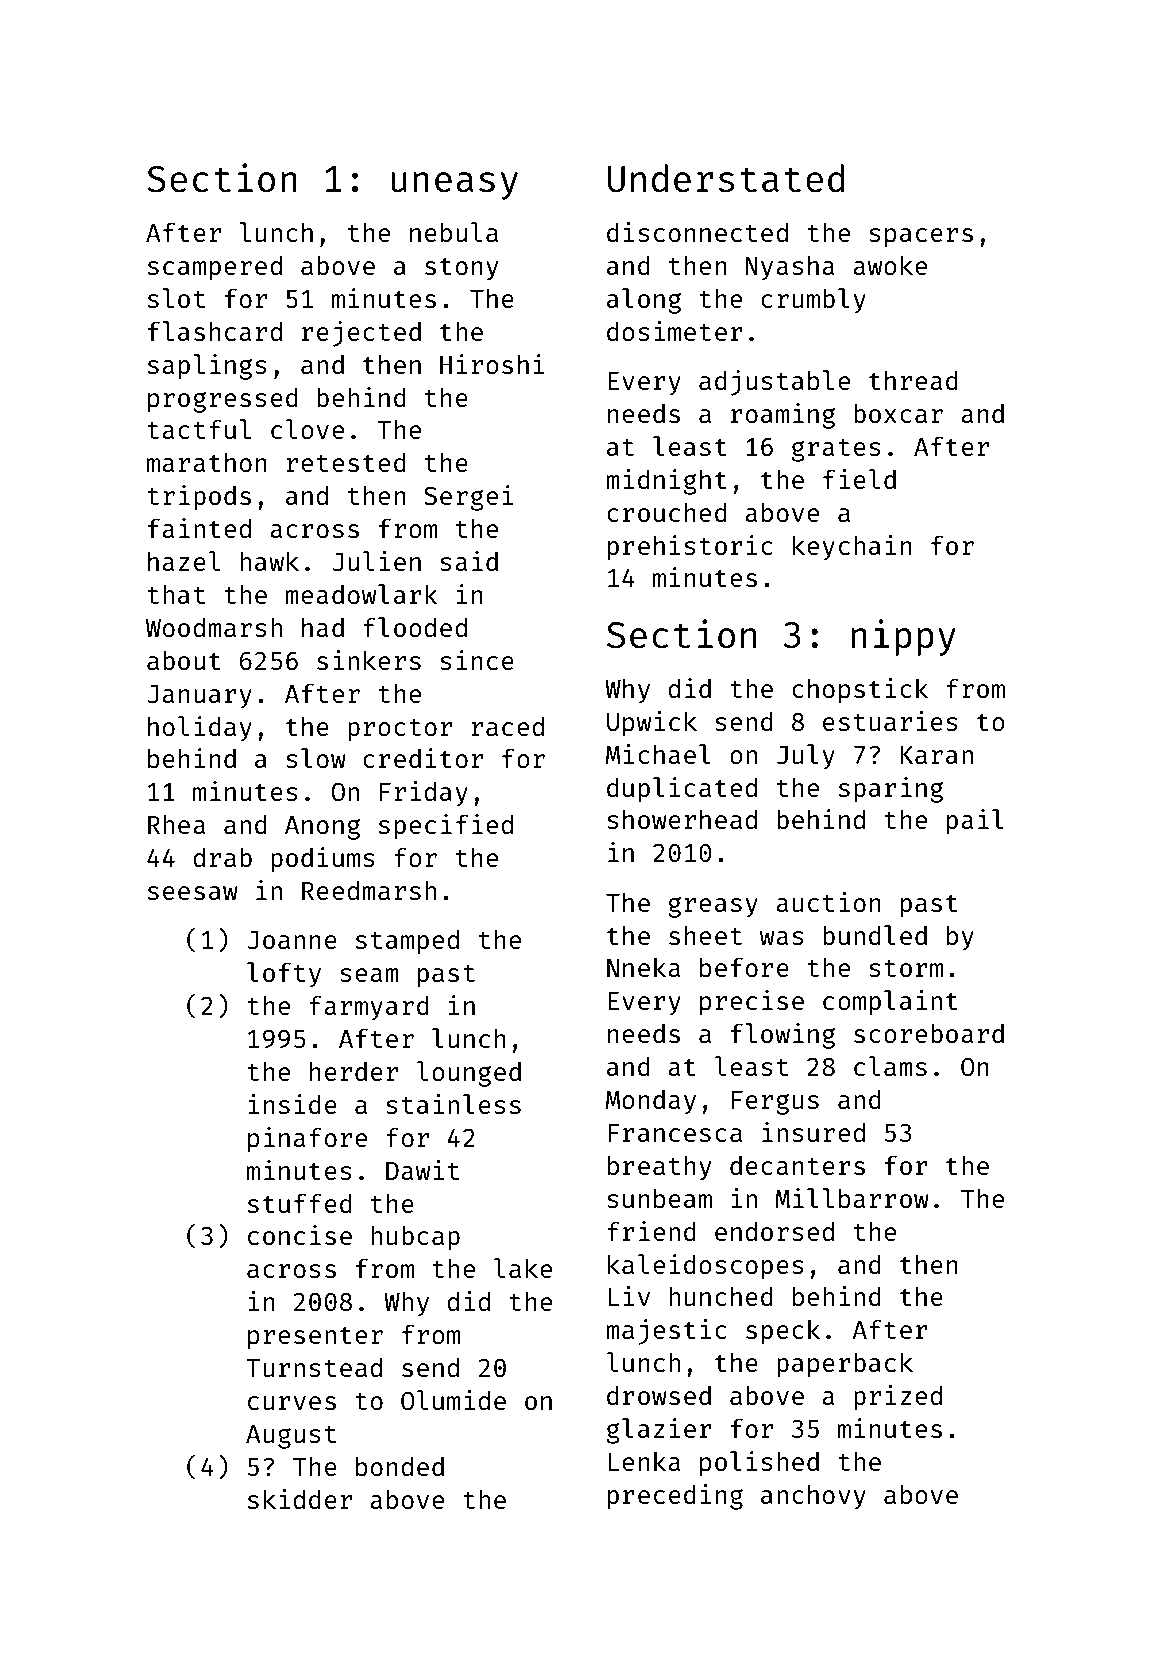  Describe the element at coordinates (806, 757) in the image. I see `July` at that location.
